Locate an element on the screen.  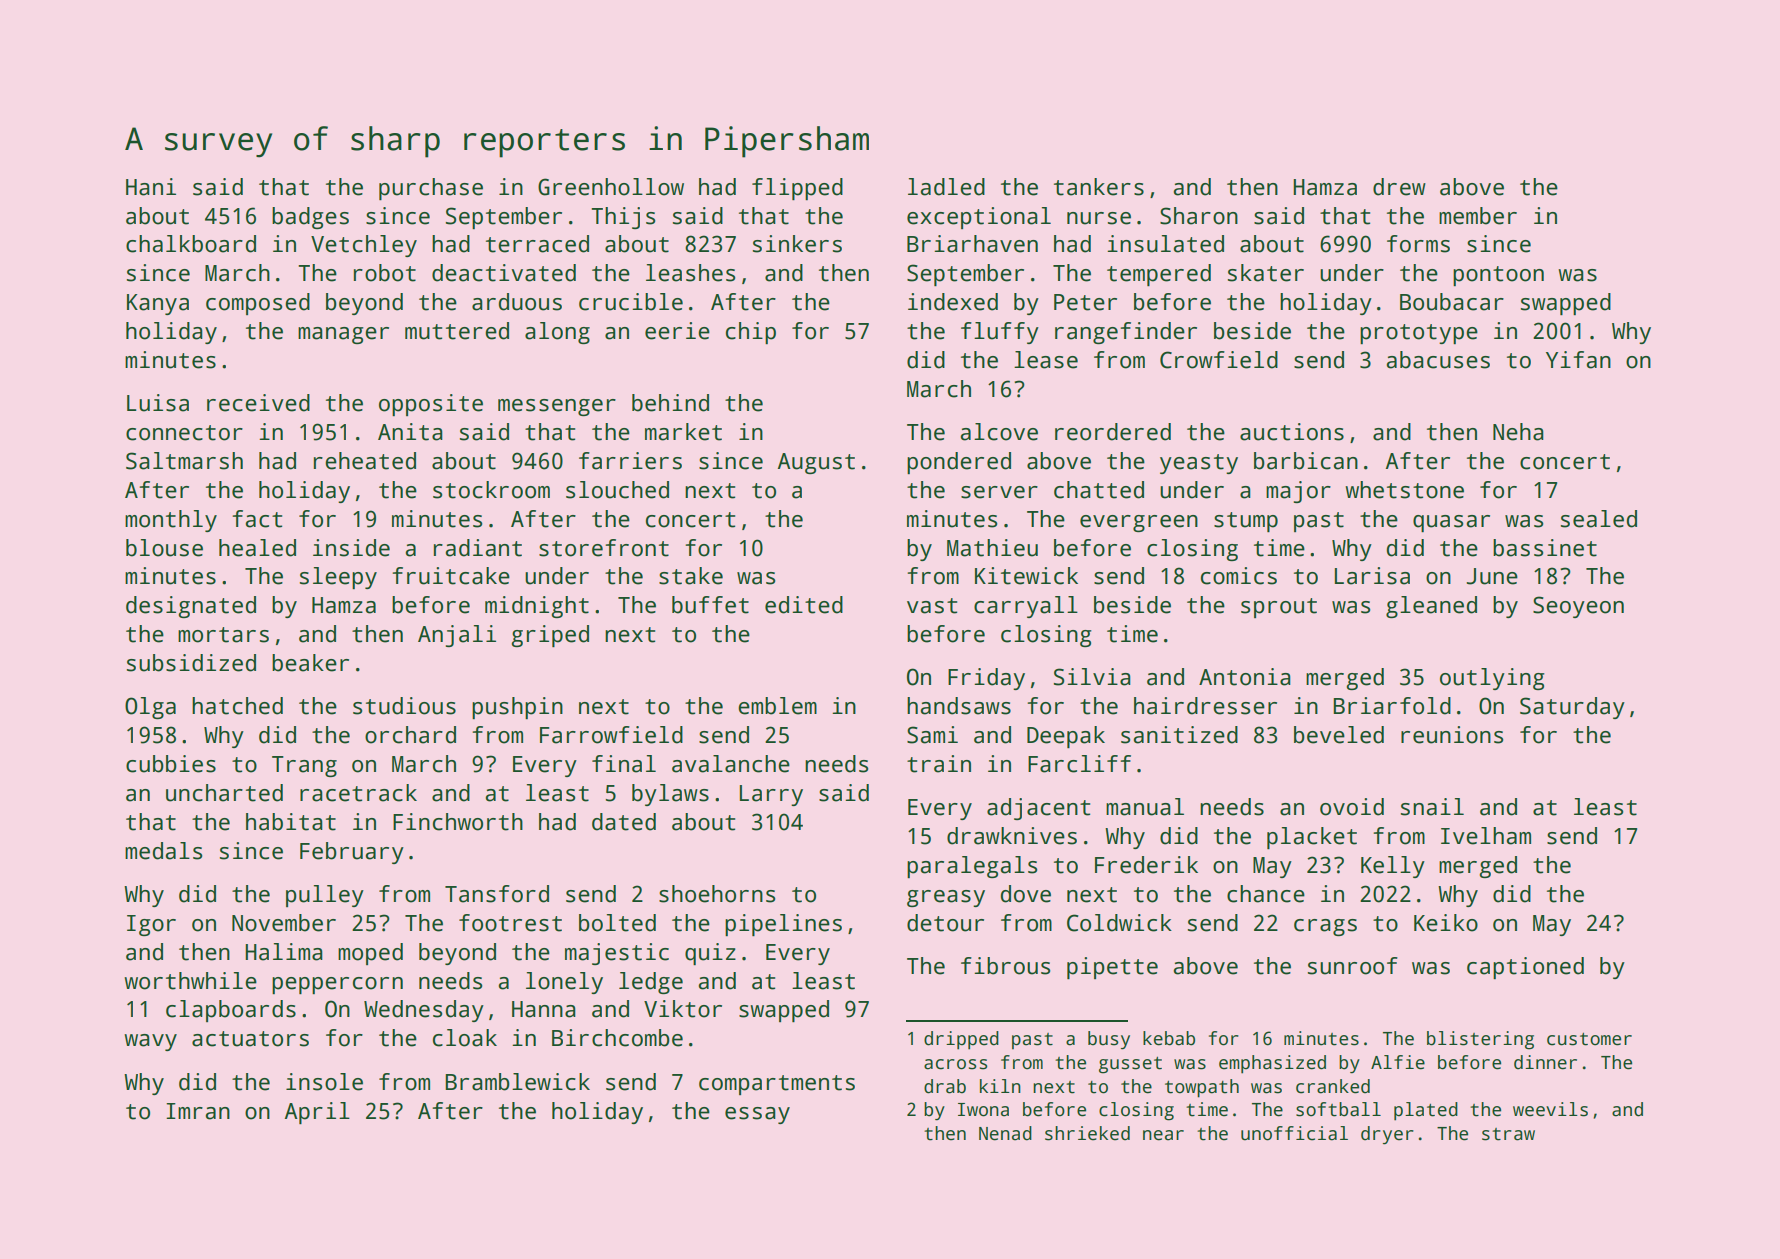
whetstone is located at coordinates (1405, 490).
